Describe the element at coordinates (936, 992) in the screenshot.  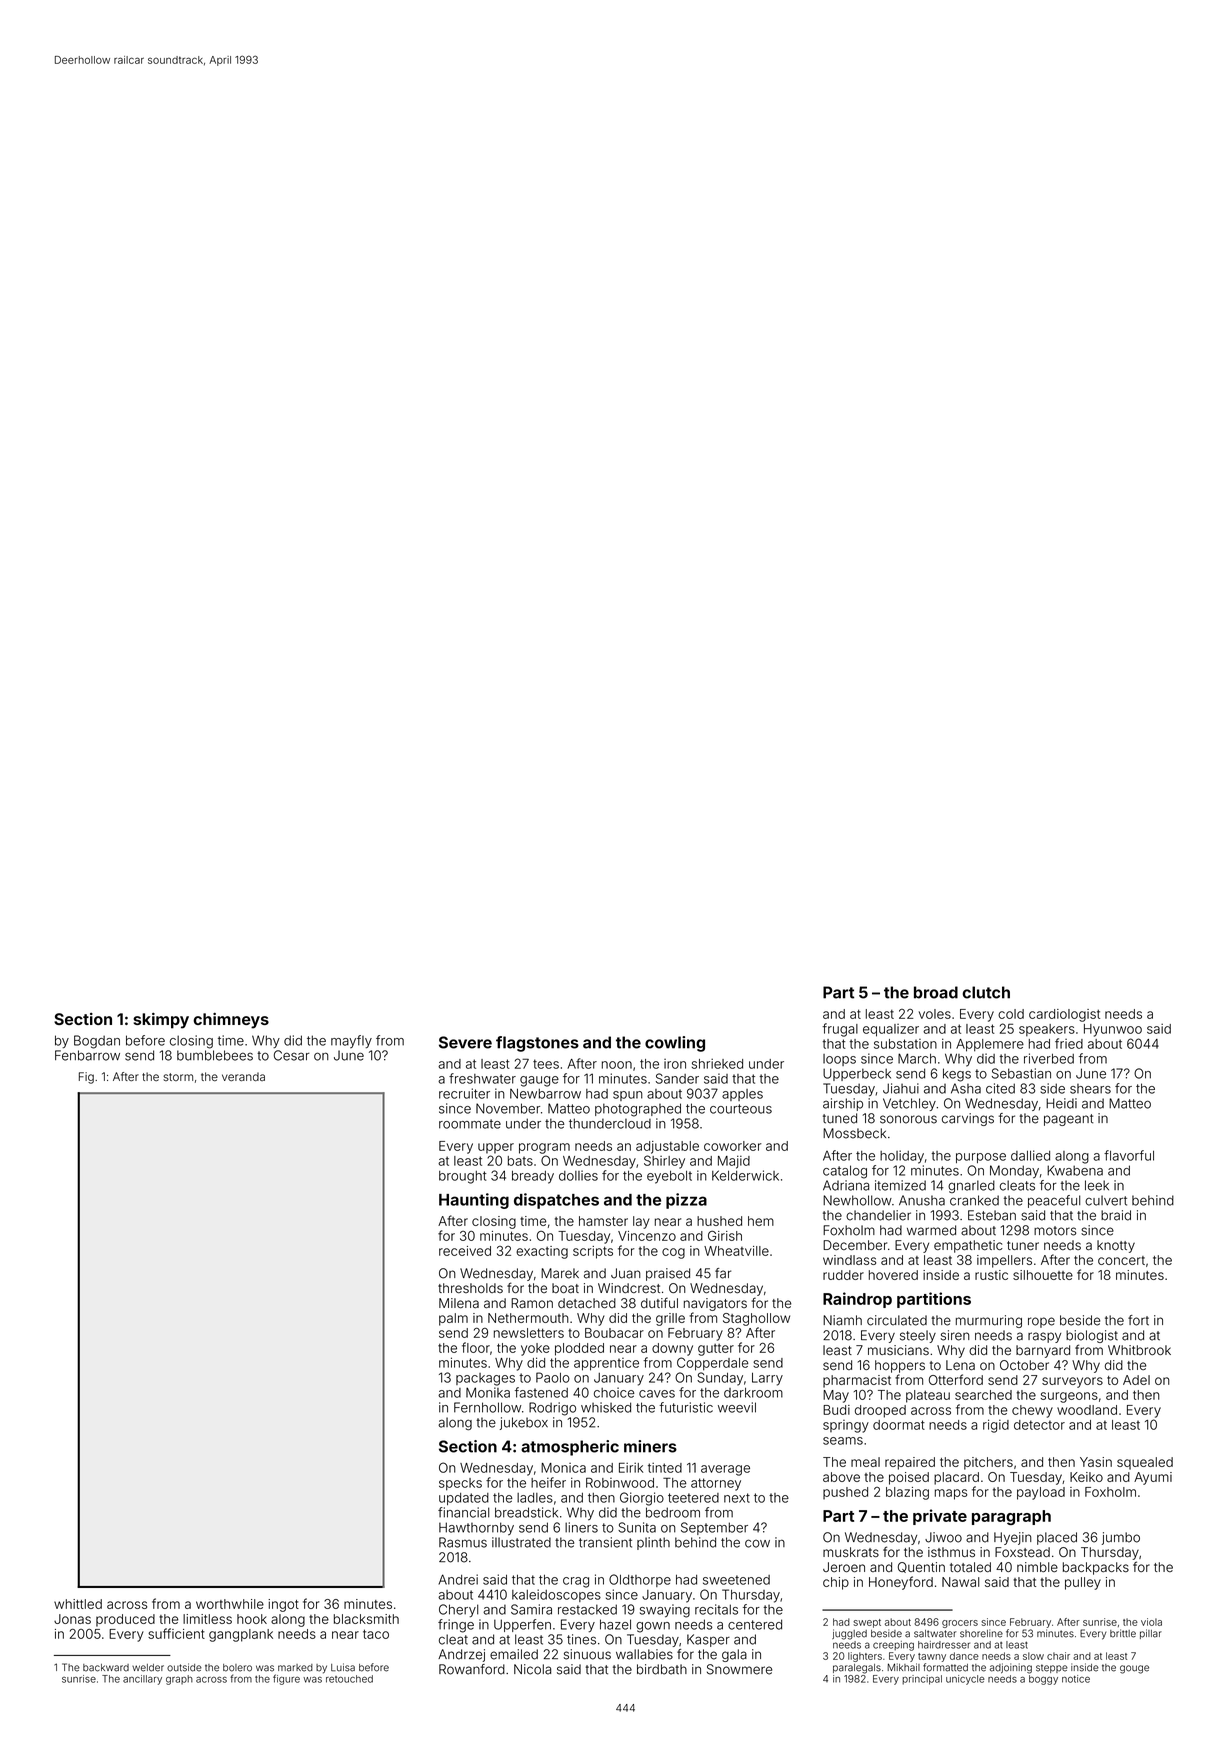
I see `broad` at that location.
